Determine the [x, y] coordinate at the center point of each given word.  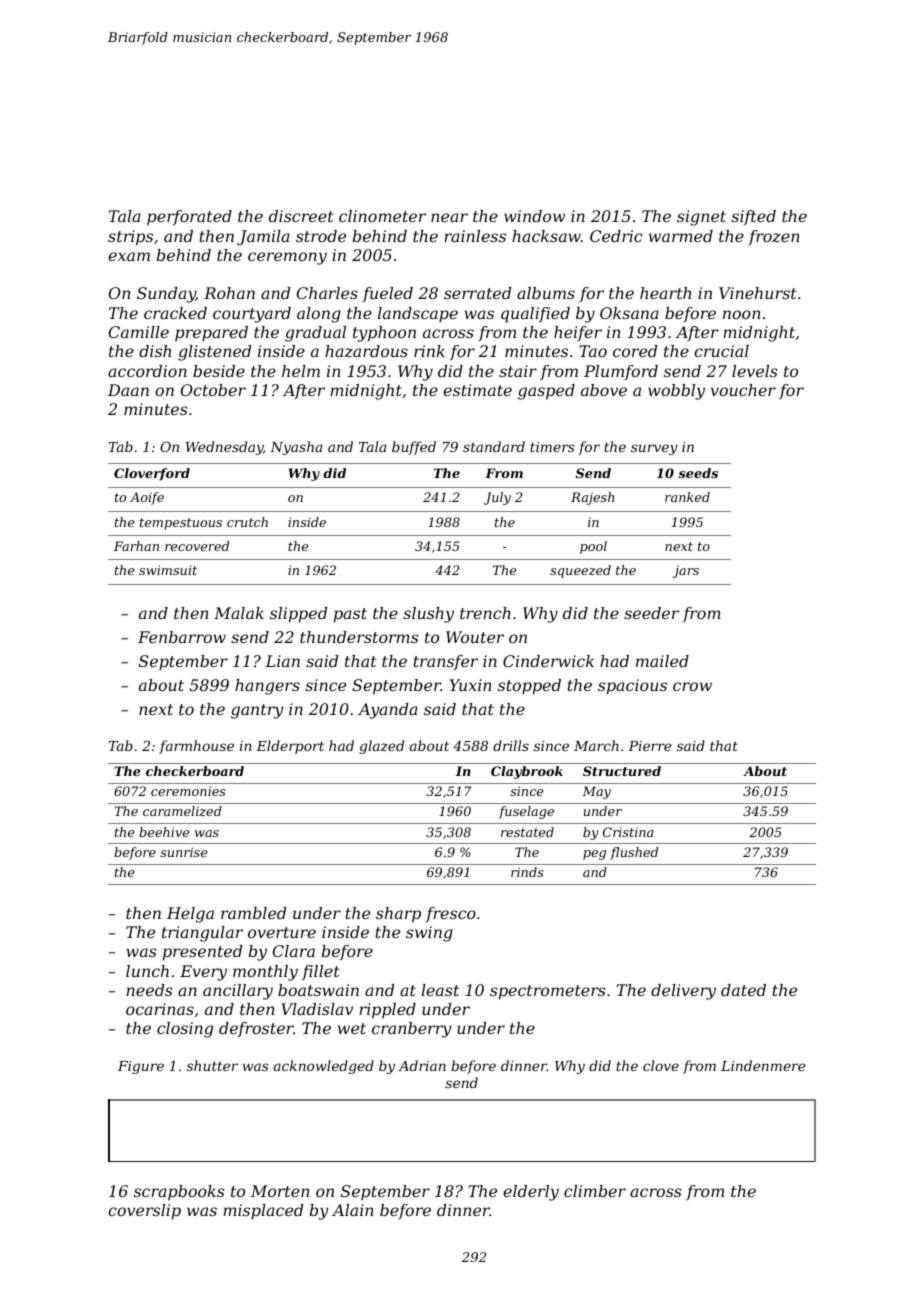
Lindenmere [763, 1065]
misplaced [263, 1212]
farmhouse [196, 747]
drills [511, 745]
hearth [665, 293]
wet [352, 1028]
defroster [256, 1029]
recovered [197, 546]
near [449, 217]
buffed [414, 448]
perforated [189, 217]
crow [692, 686]
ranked [687, 497]
